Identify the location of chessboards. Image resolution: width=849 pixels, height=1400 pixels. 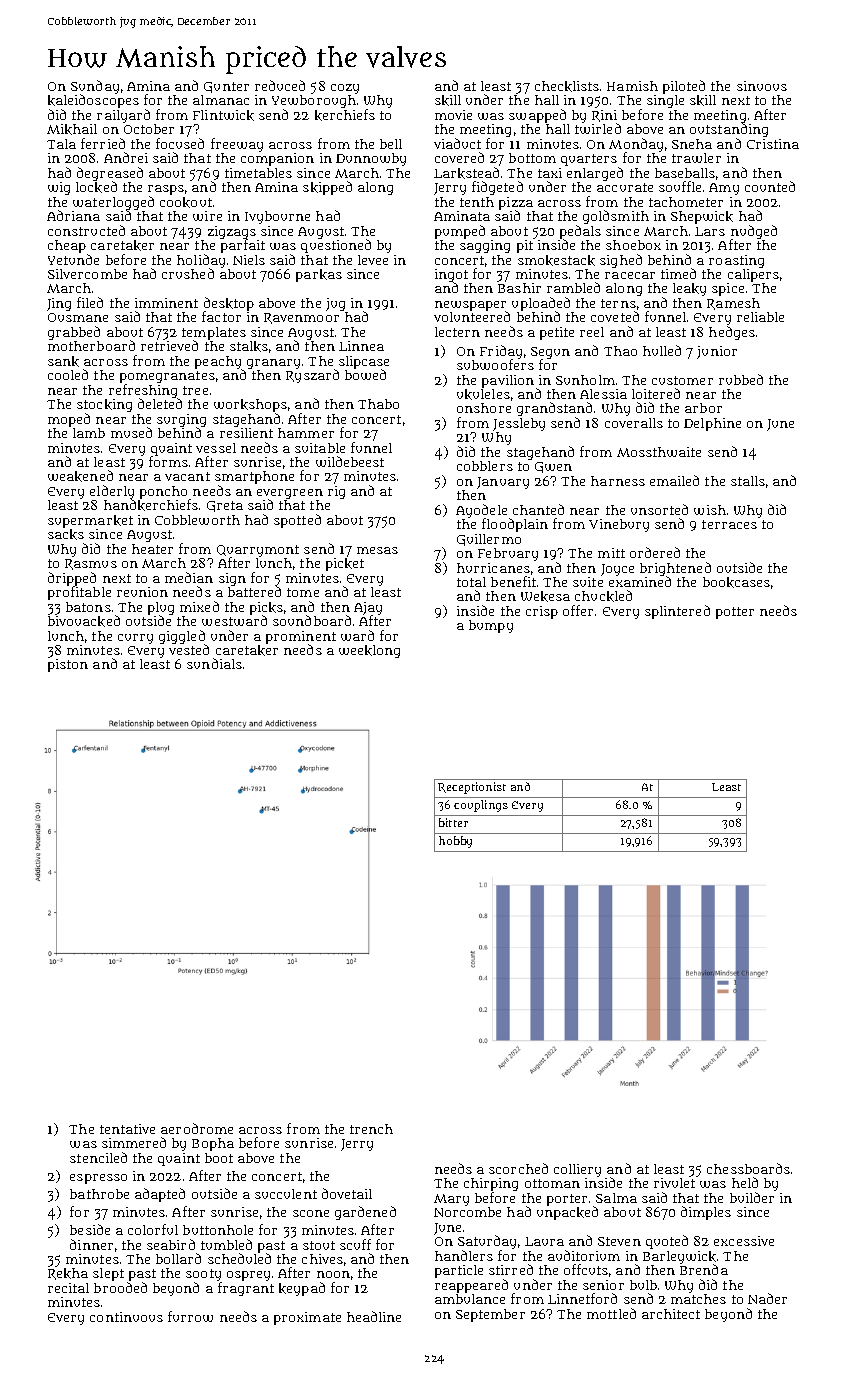
(748, 1168).
